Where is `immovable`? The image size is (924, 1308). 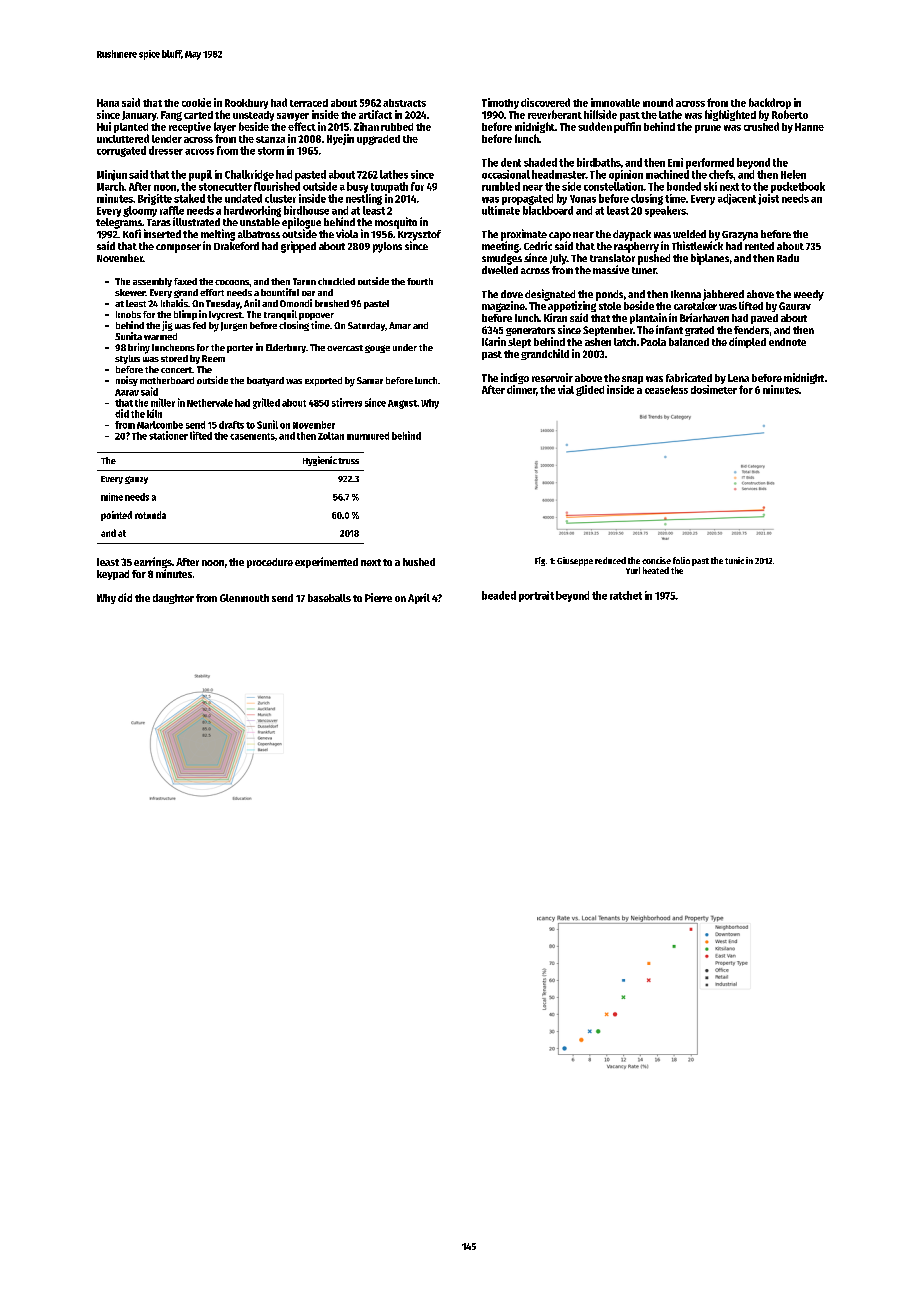
immovable is located at coordinates (615, 102).
